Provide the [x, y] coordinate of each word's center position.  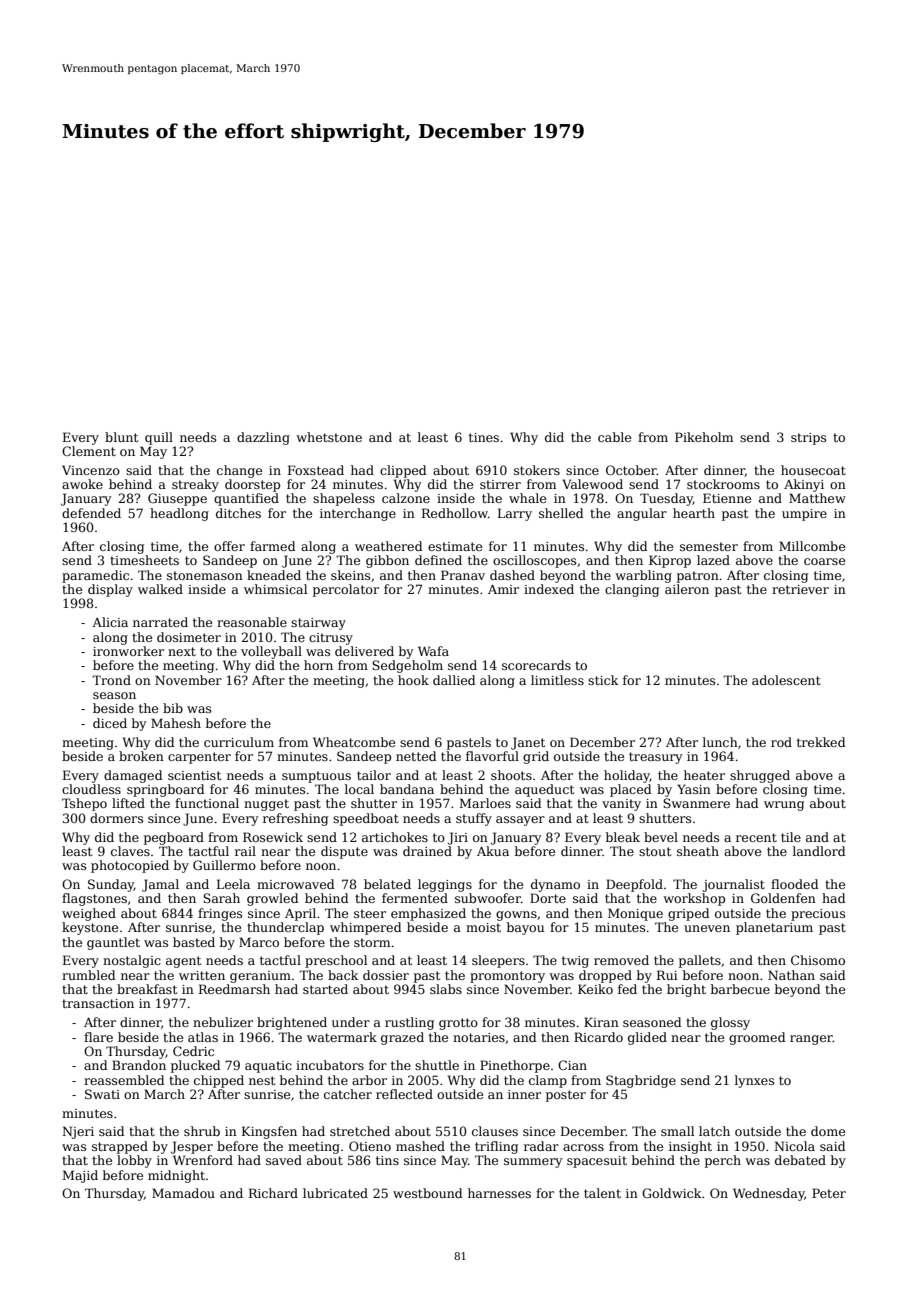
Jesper [192, 1147]
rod [781, 742]
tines [484, 437]
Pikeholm [704, 437]
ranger [811, 1040]
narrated [160, 622]
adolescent [786, 680]
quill [159, 438]
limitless [557, 680]
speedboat [366, 819]
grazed [402, 1038]
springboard [166, 790]
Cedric [193, 1051]
